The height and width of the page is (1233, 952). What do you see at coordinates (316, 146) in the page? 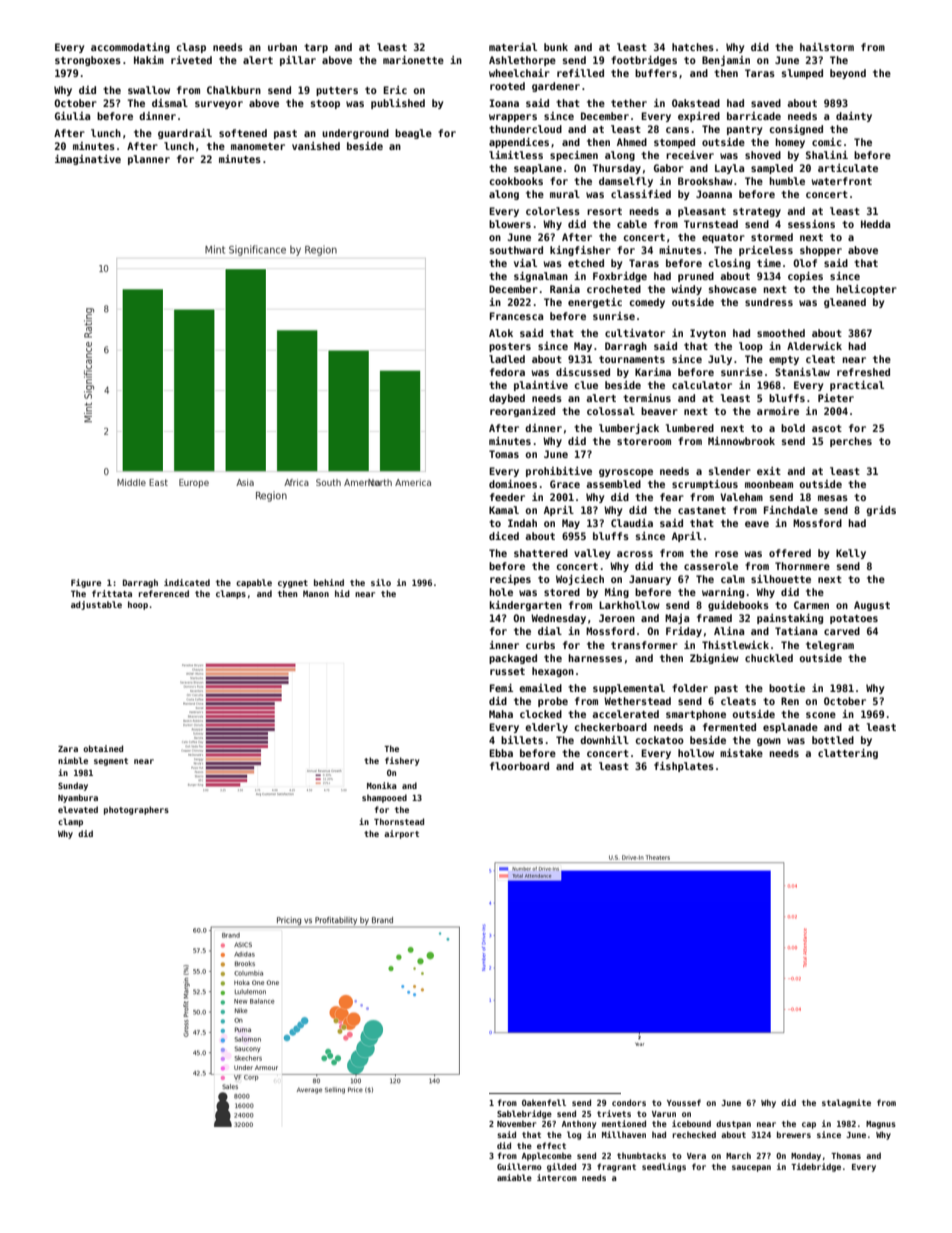
I see `vanished` at bounding box center [316, 146].
